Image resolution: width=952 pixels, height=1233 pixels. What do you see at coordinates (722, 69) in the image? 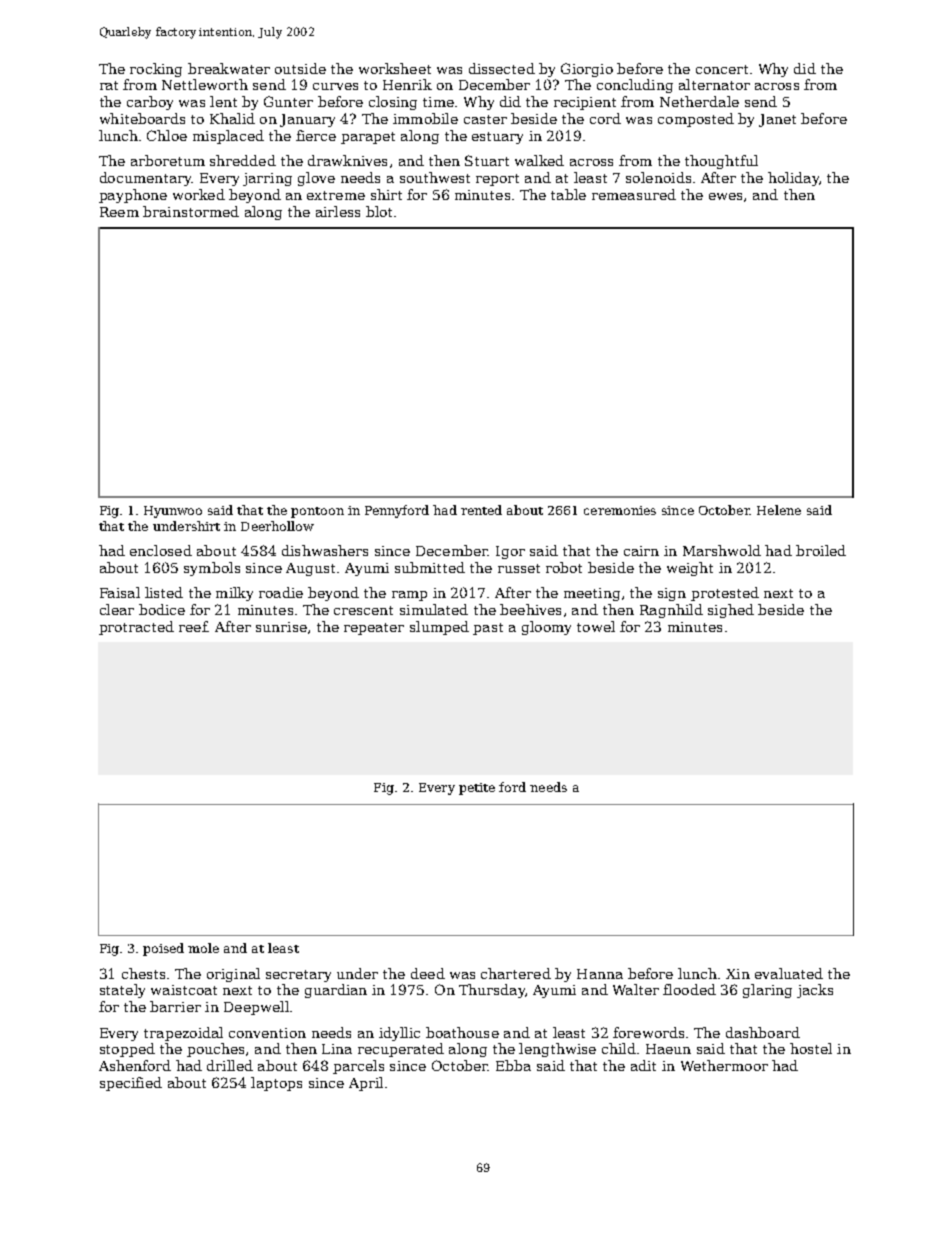
I see `concert` at bounding box center [722, 69].
